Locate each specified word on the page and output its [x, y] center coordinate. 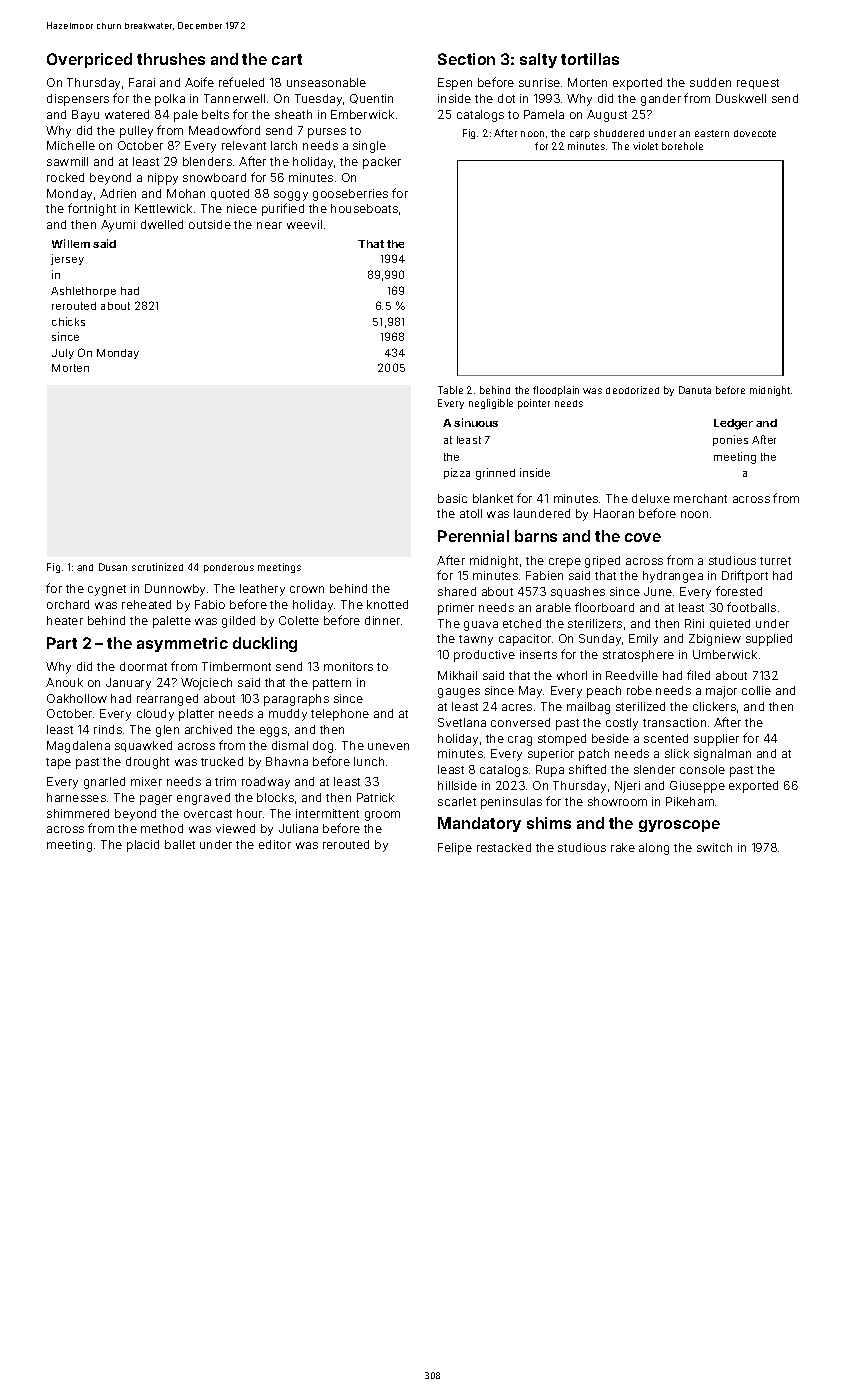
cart [287, 59]
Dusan [113, 567]
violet [645, 146]
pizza [457, 473]
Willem [71, 243]
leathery [262, 590]
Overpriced [89, 60]
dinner [382, 620]
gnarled [104, 783]
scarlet [457, 801]
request [758, 84]
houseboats [364, 208]
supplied [769, 640]
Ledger [733, 424]
